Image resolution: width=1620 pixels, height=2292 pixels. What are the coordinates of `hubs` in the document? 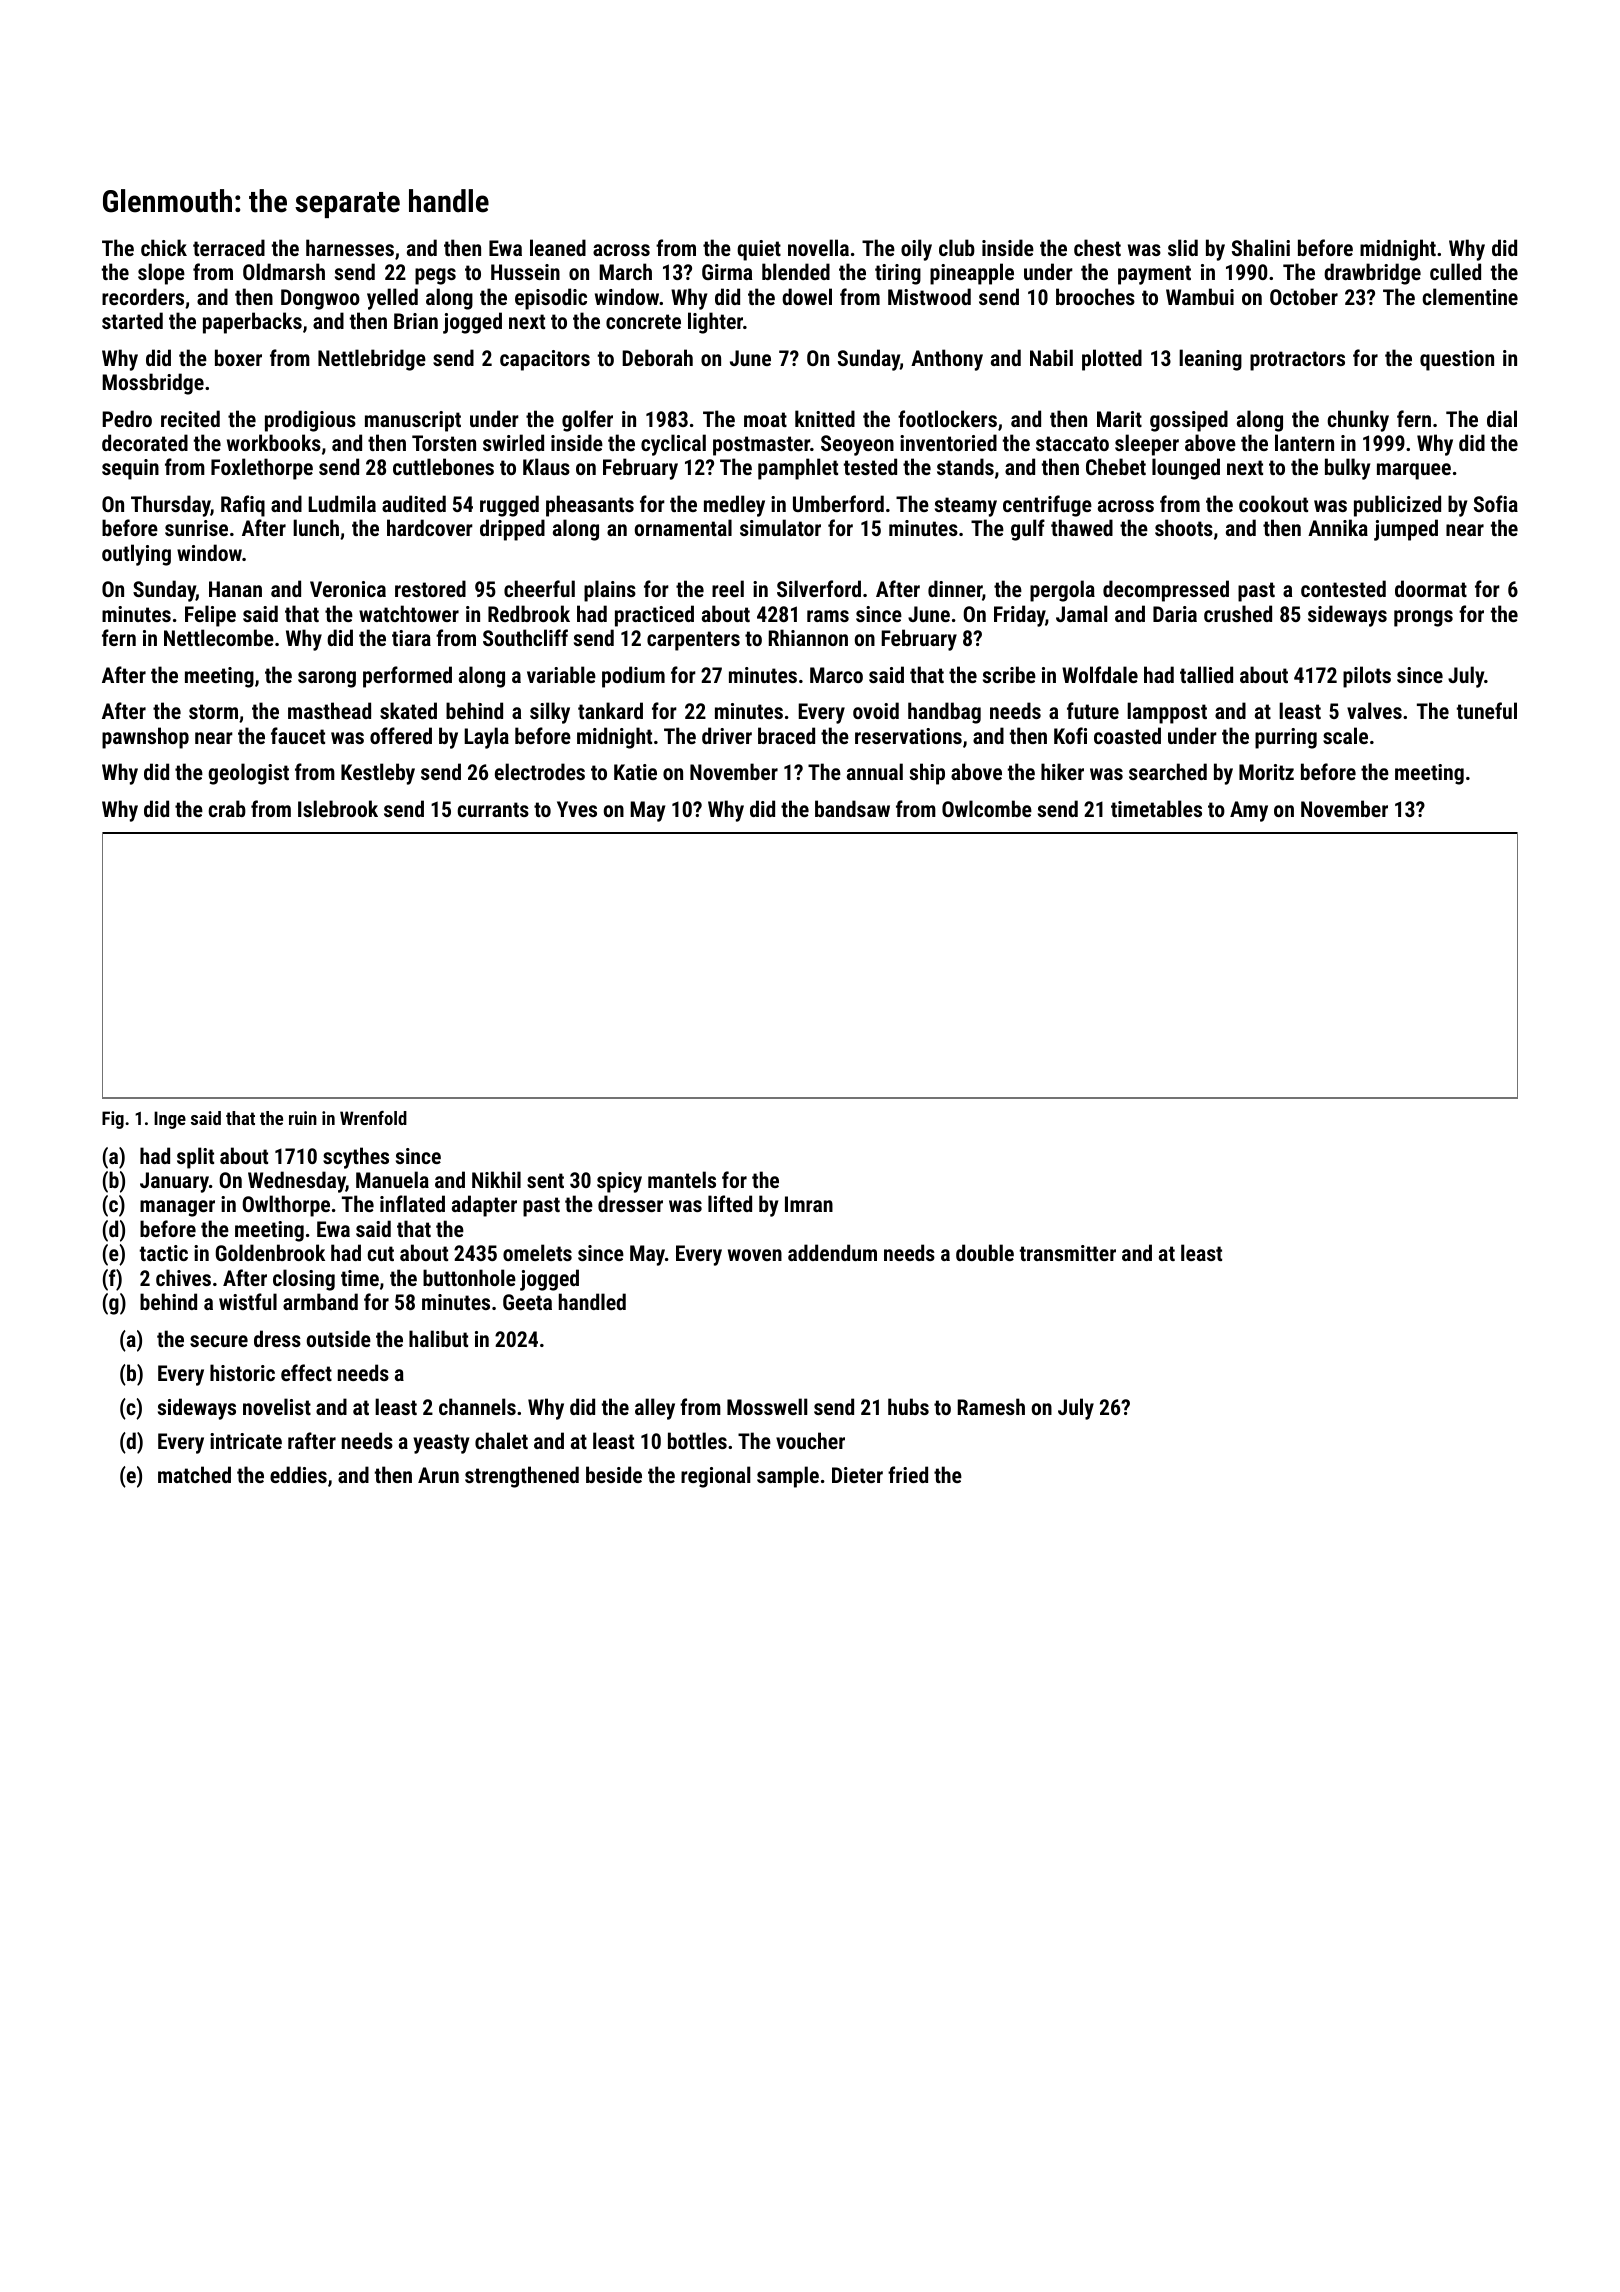 It's located at (908, 1406).
